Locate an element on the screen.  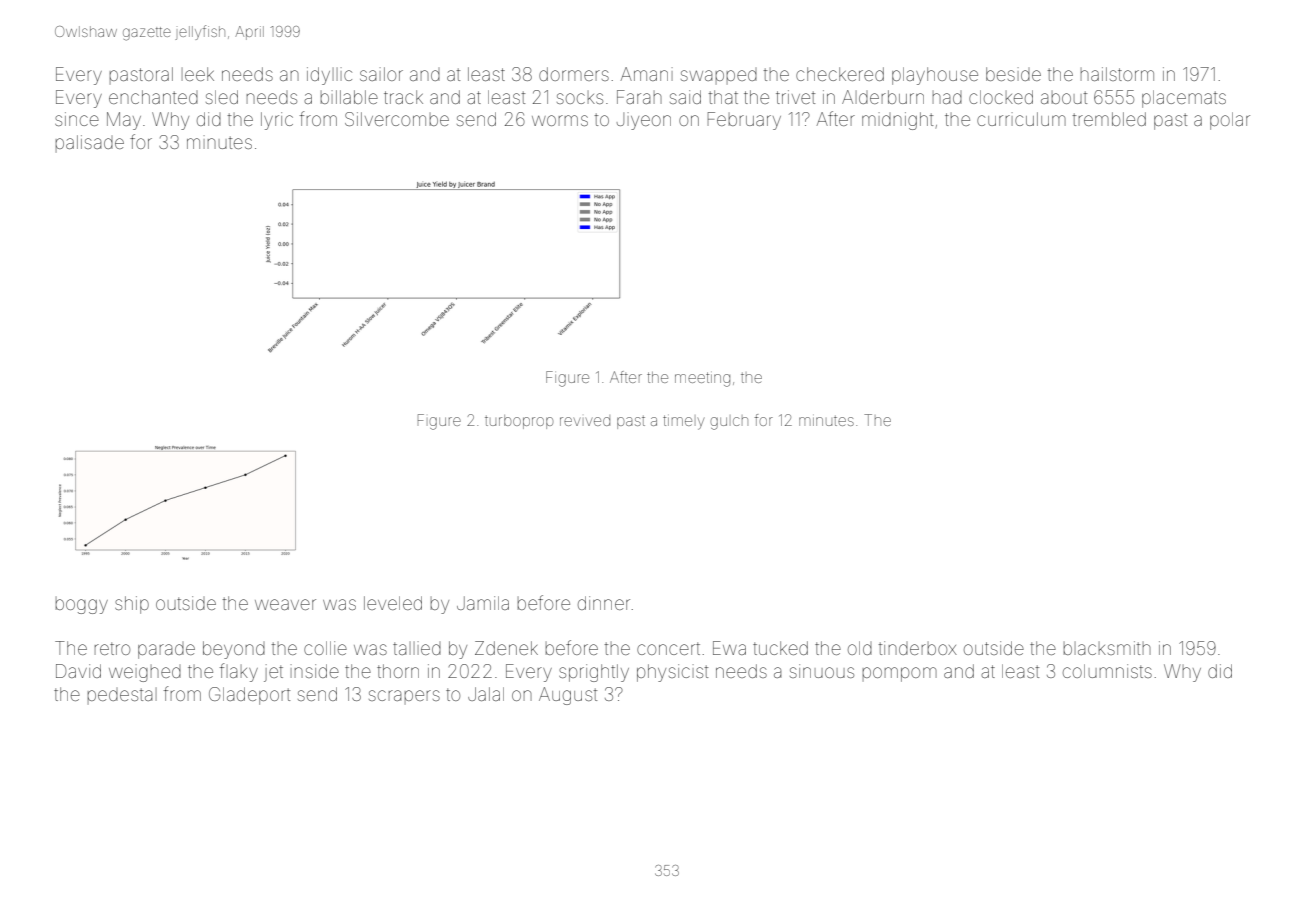
scrapers is located at coordinates (404, 697).
